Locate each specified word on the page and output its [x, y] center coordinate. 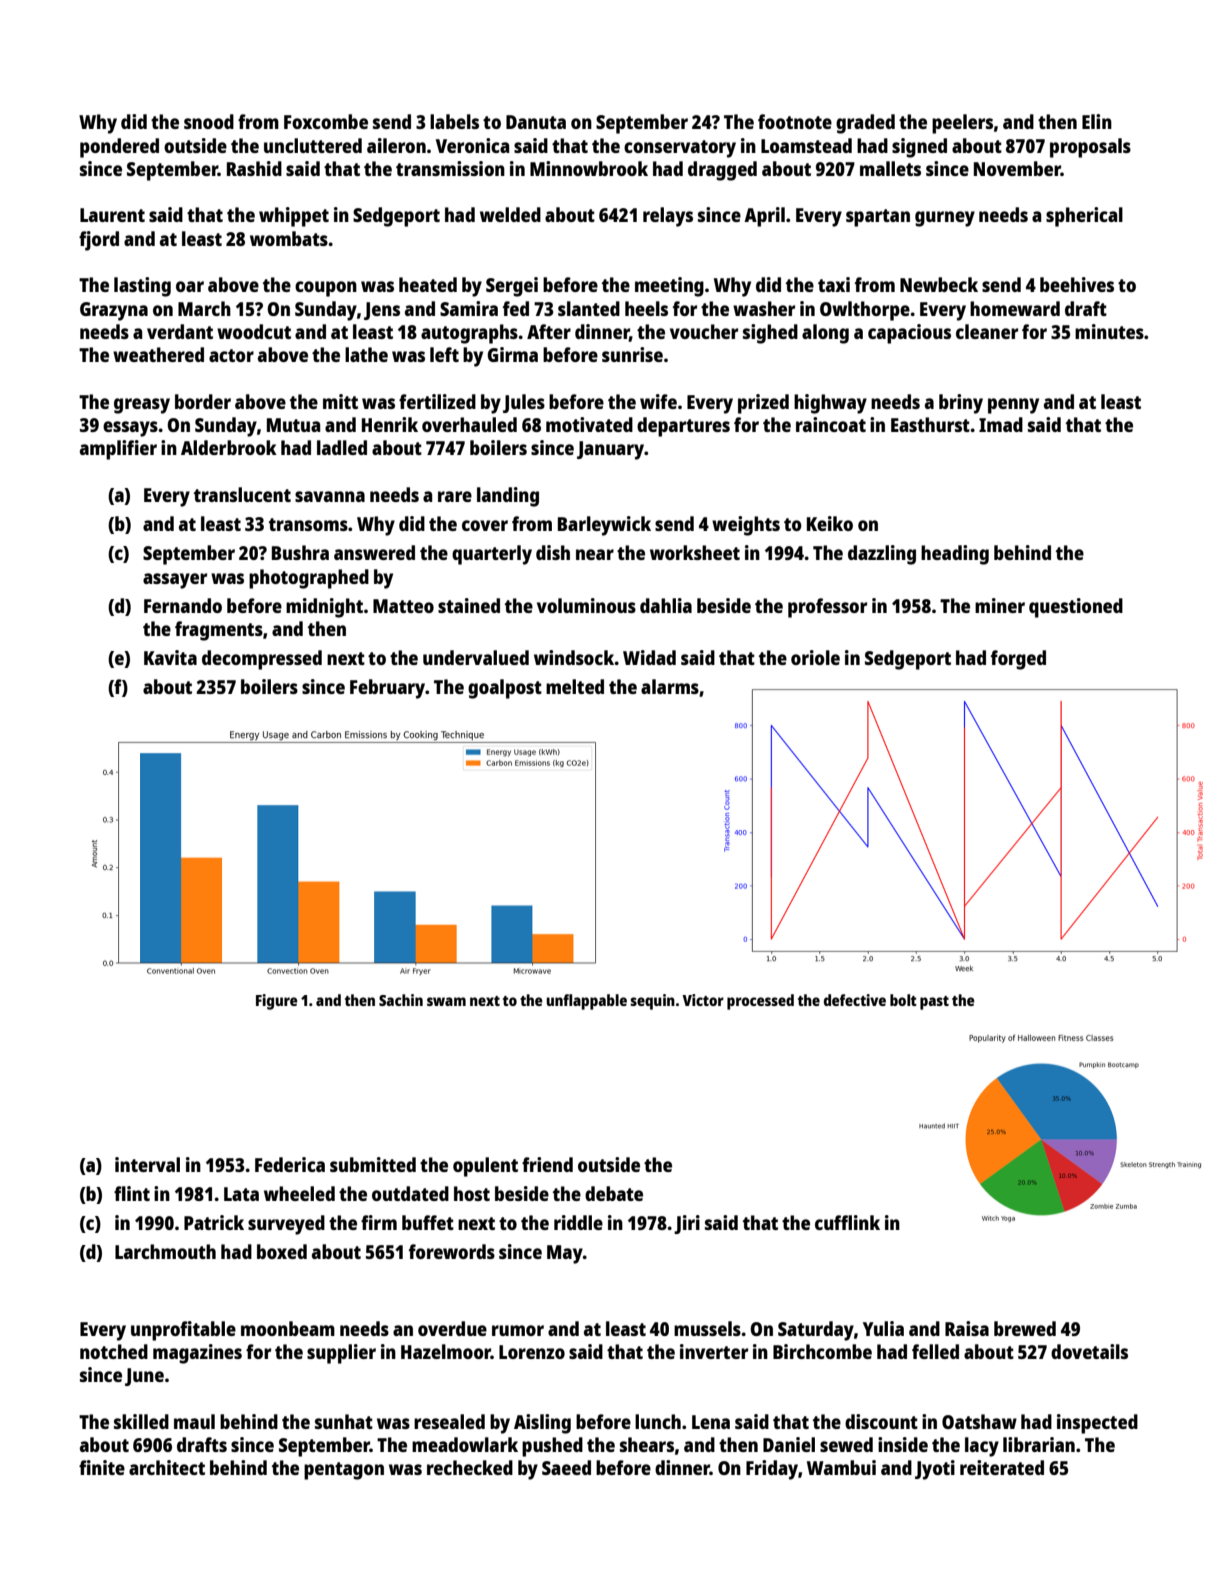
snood [209, 121]
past [934, 1003]
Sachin [401, 1000]
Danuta [536, 122]
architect [167, 1467]
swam [446, 1001]
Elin [1097, 121]
